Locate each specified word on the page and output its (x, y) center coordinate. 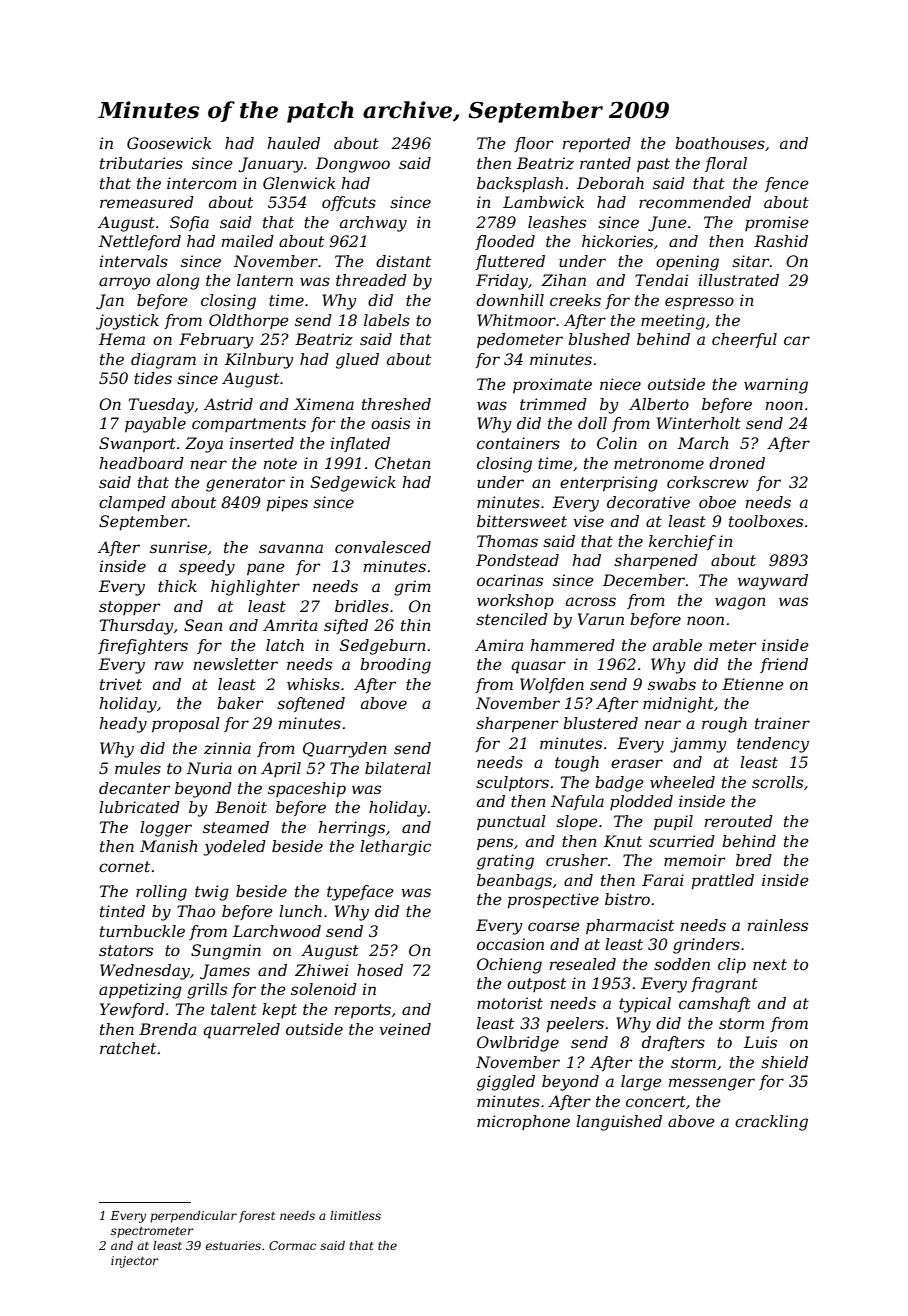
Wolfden (552, 685)
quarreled (241, 1031)
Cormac (292, 1245)
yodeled (235, 848)
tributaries (141, 163)
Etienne (753, 684)
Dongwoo (353, 165)
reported (597, 145)
